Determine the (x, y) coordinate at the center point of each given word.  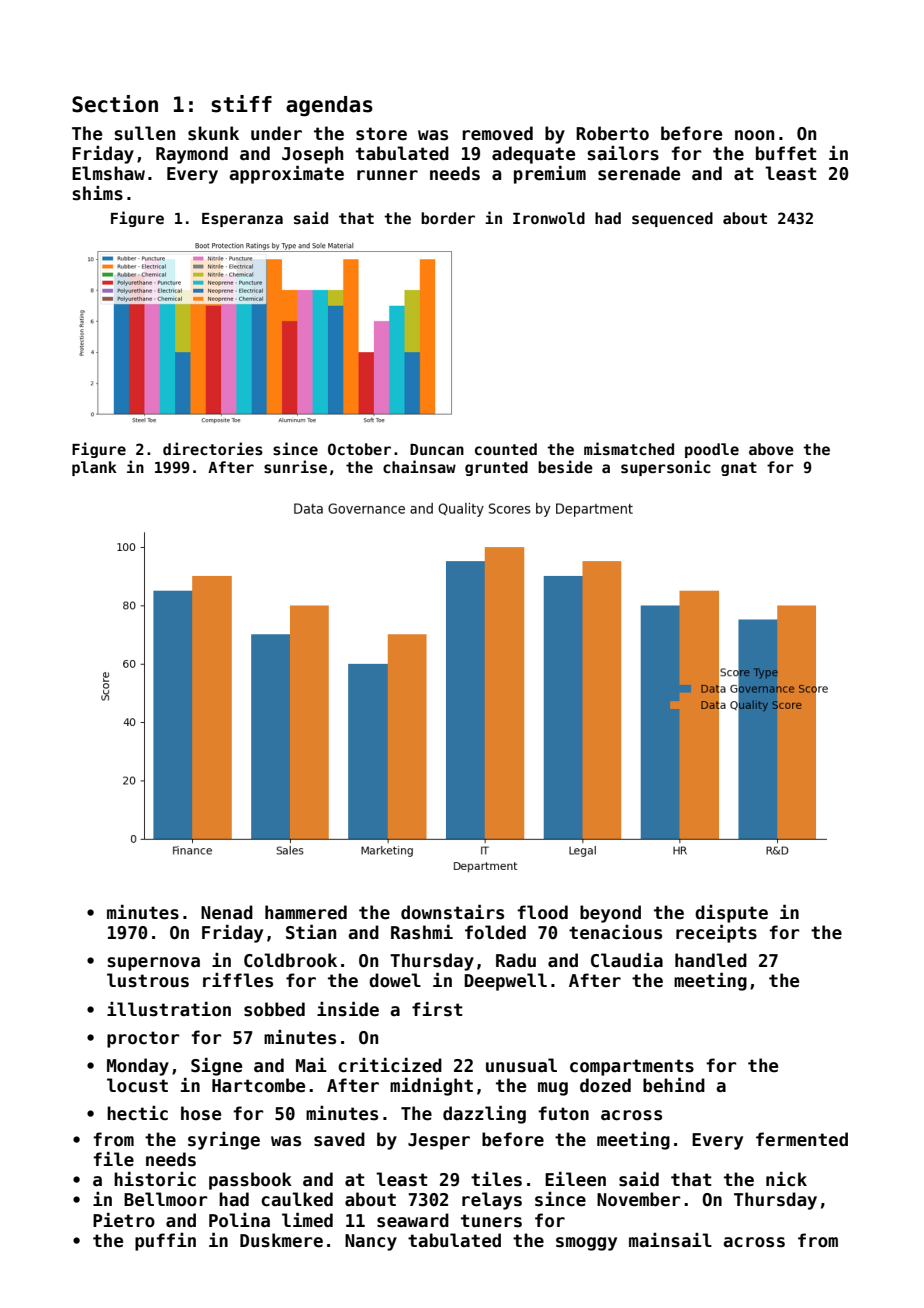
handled (711, 960)
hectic (137, 1113)
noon (754, 135)
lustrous (148, 980)
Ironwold (549, 218)
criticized (390, 1065)
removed (497, 133)
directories (213, 448)
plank (94, 468)
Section (115, 104)
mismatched (629, 448)
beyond (610, 914)
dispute (731, 914)
